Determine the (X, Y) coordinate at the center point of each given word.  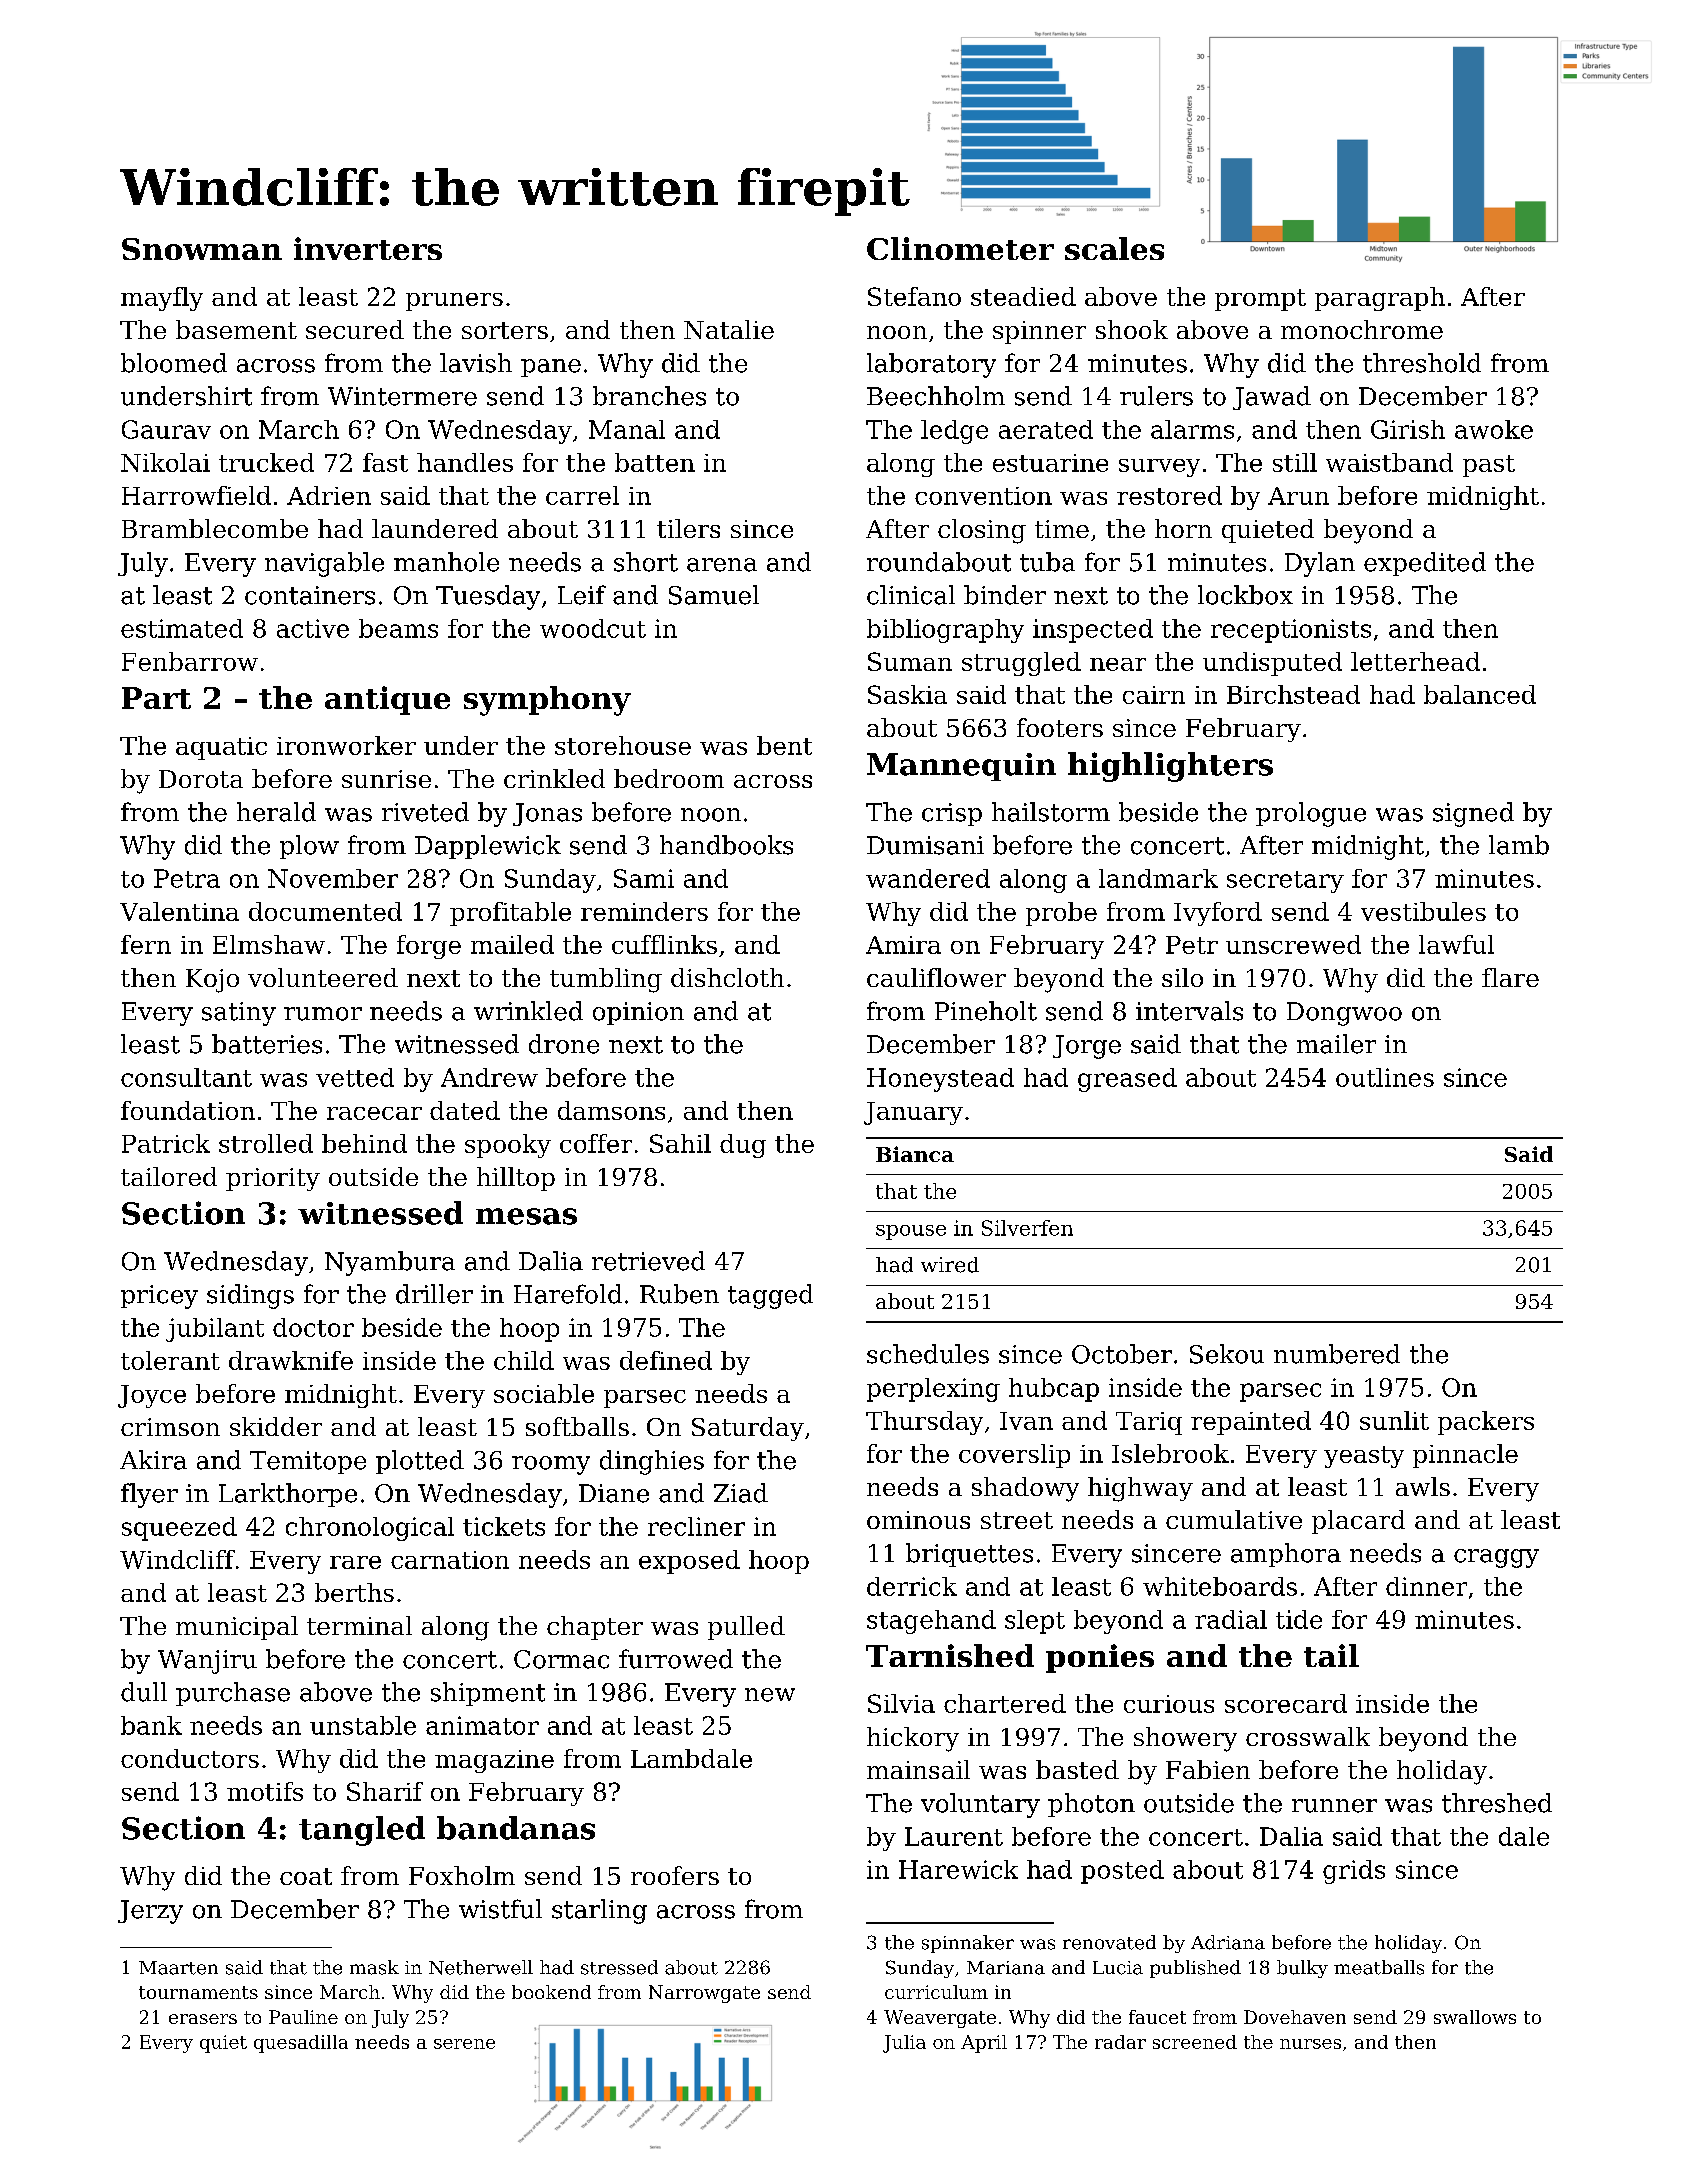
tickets (504, 1526)
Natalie (729, 329)
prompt (1260, 300)
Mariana (1006, 1968)
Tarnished (950, 1655)
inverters (368, 248)
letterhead (1415, 661)
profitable (510, 914)
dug (743, 1146)
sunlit (1394, 1420)
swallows (1475, 2017)
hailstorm (1051, 812)
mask (374, 1967)
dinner (1426, 1586)
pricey (159, 1297)
